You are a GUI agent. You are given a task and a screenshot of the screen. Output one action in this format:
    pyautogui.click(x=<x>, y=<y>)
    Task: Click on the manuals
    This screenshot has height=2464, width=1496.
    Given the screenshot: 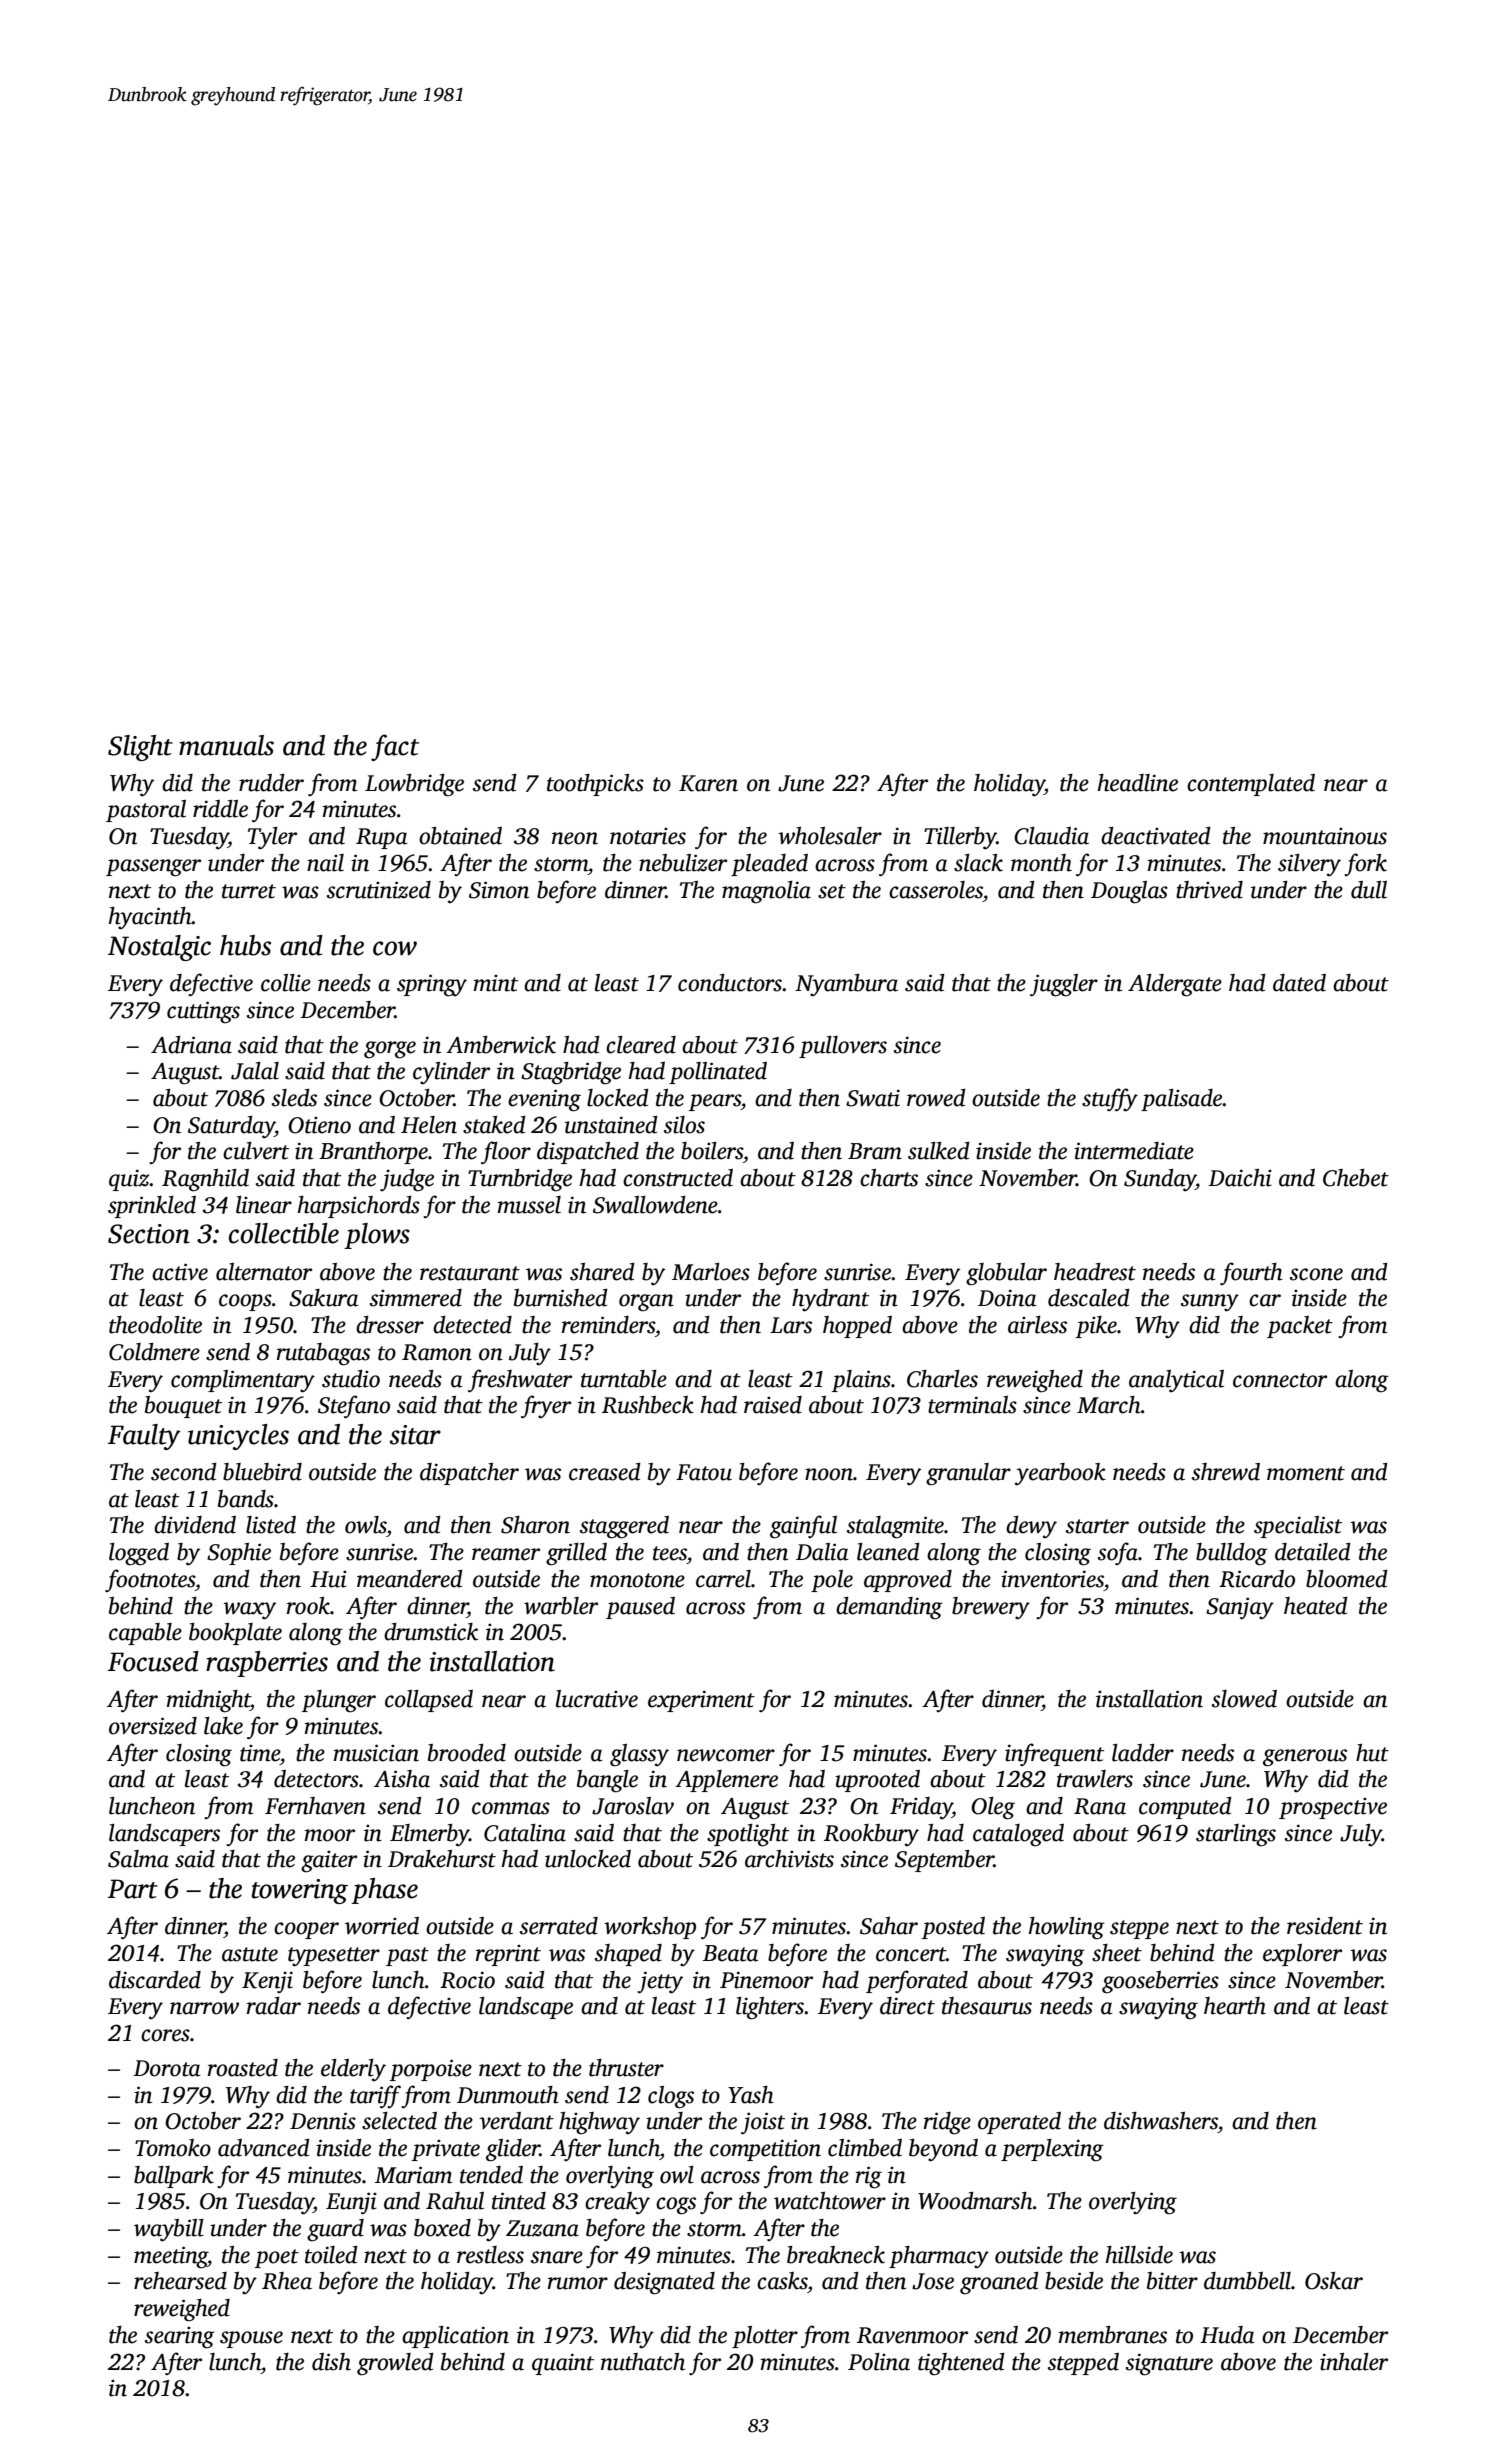 What is the action you would take?
    pyautogui.click(x=226, y=745)
